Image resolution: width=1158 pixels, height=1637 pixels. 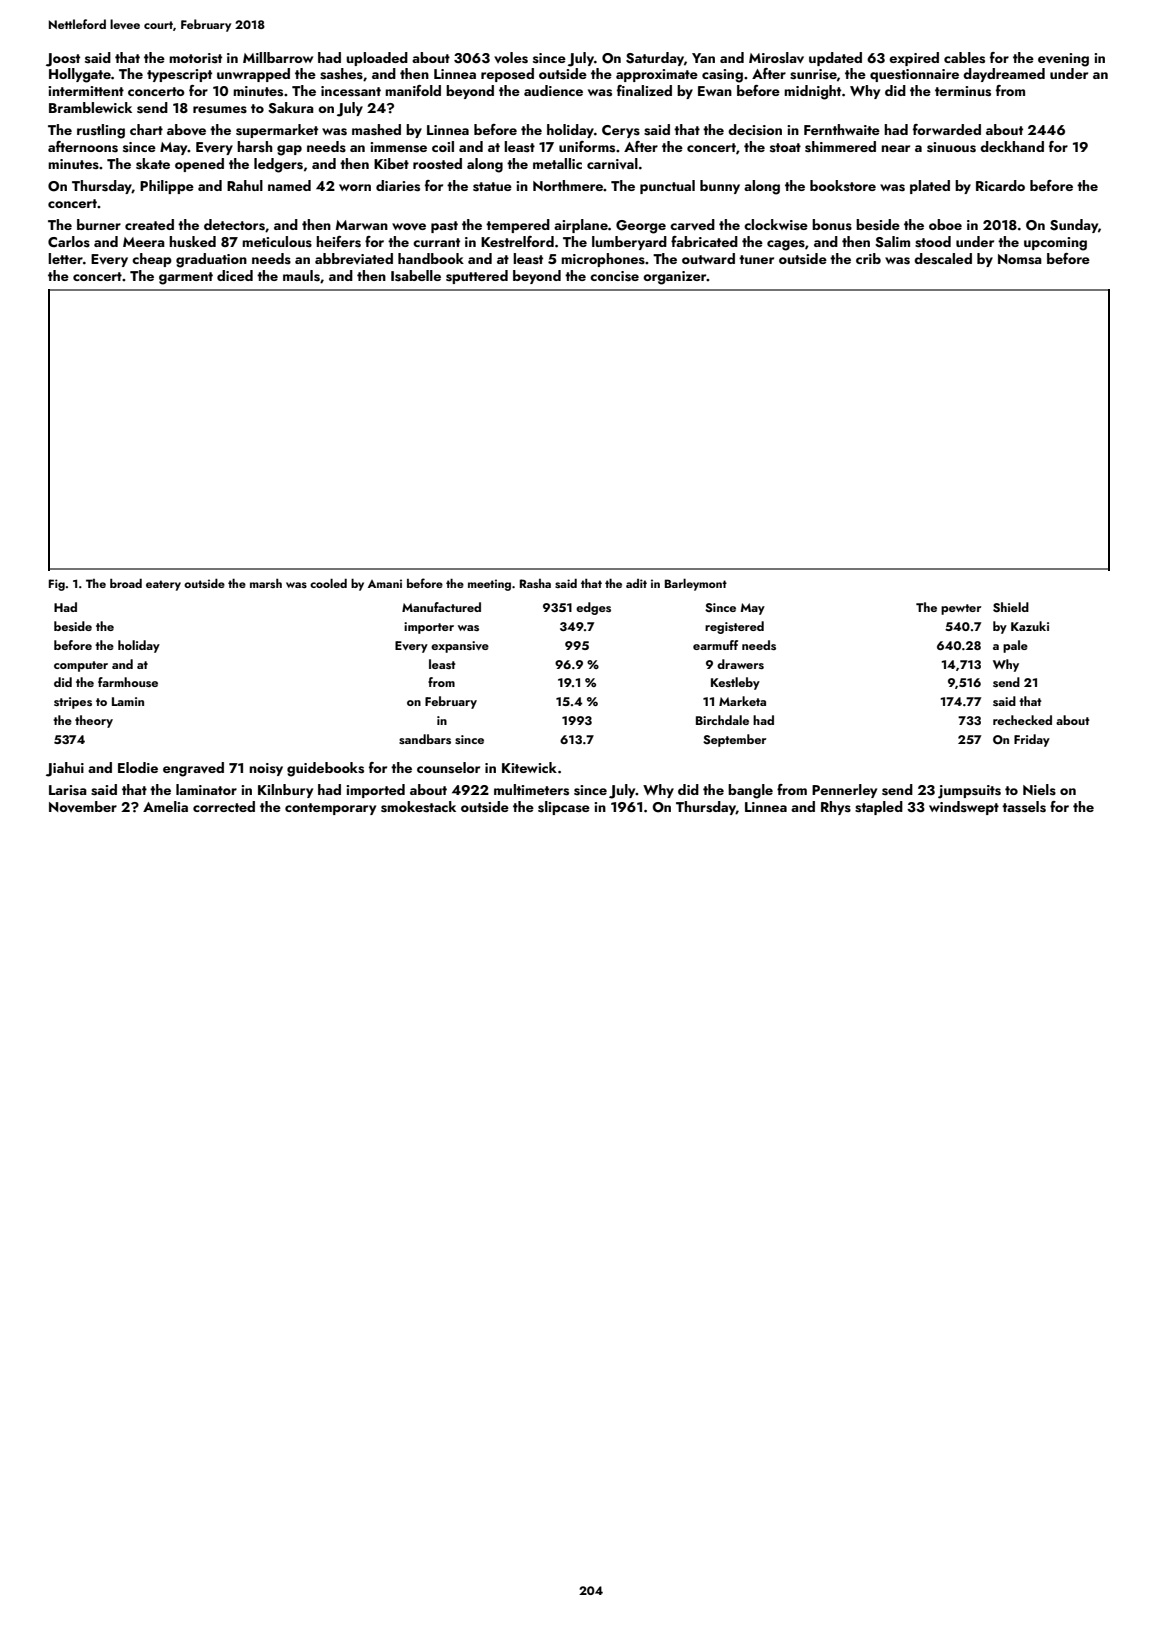 What do you see at coordinates (1039, 789) in the screenshot?
I see `Niels` at bounding box center [1039, 789].
